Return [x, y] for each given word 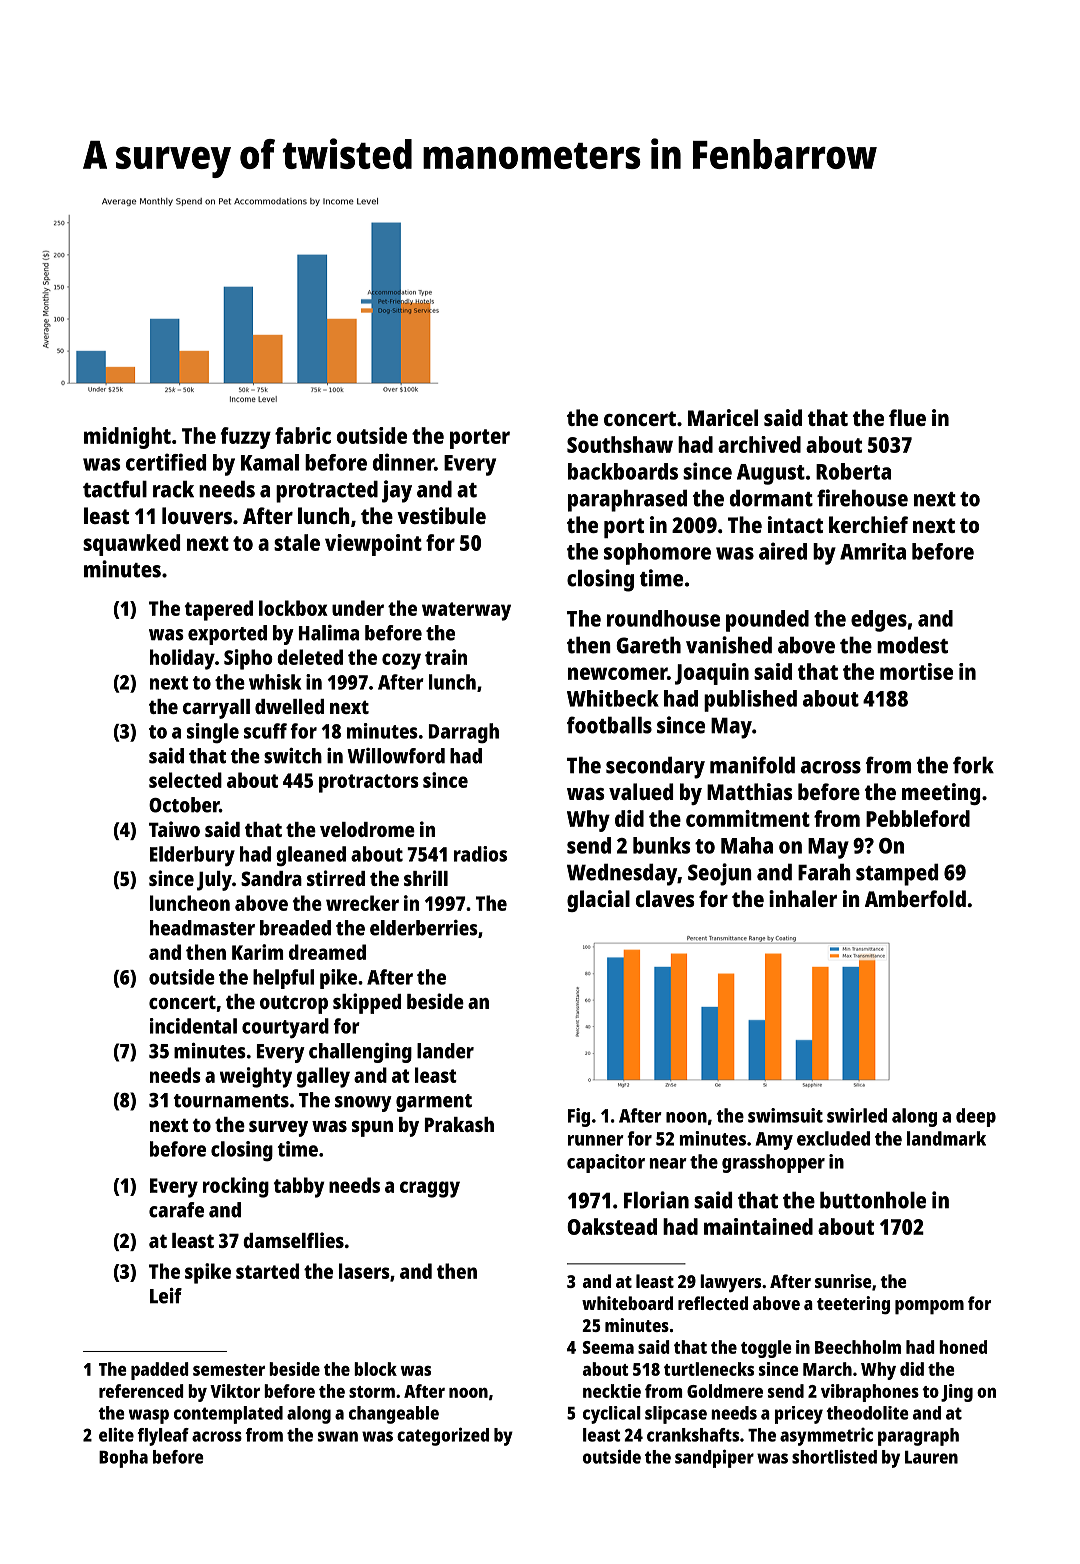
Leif [166, 1296]
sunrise [843, 1281]
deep [976, 1117]
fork [973, 765]
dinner [403, 462]
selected [185, 780]
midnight [127, 438]
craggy [430, 1189]
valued [641, 791]
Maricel [723, 417]
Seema [608, 1347]
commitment [748, 818]
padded [160, 1371]
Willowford [396, 756]
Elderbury [192, 856]
